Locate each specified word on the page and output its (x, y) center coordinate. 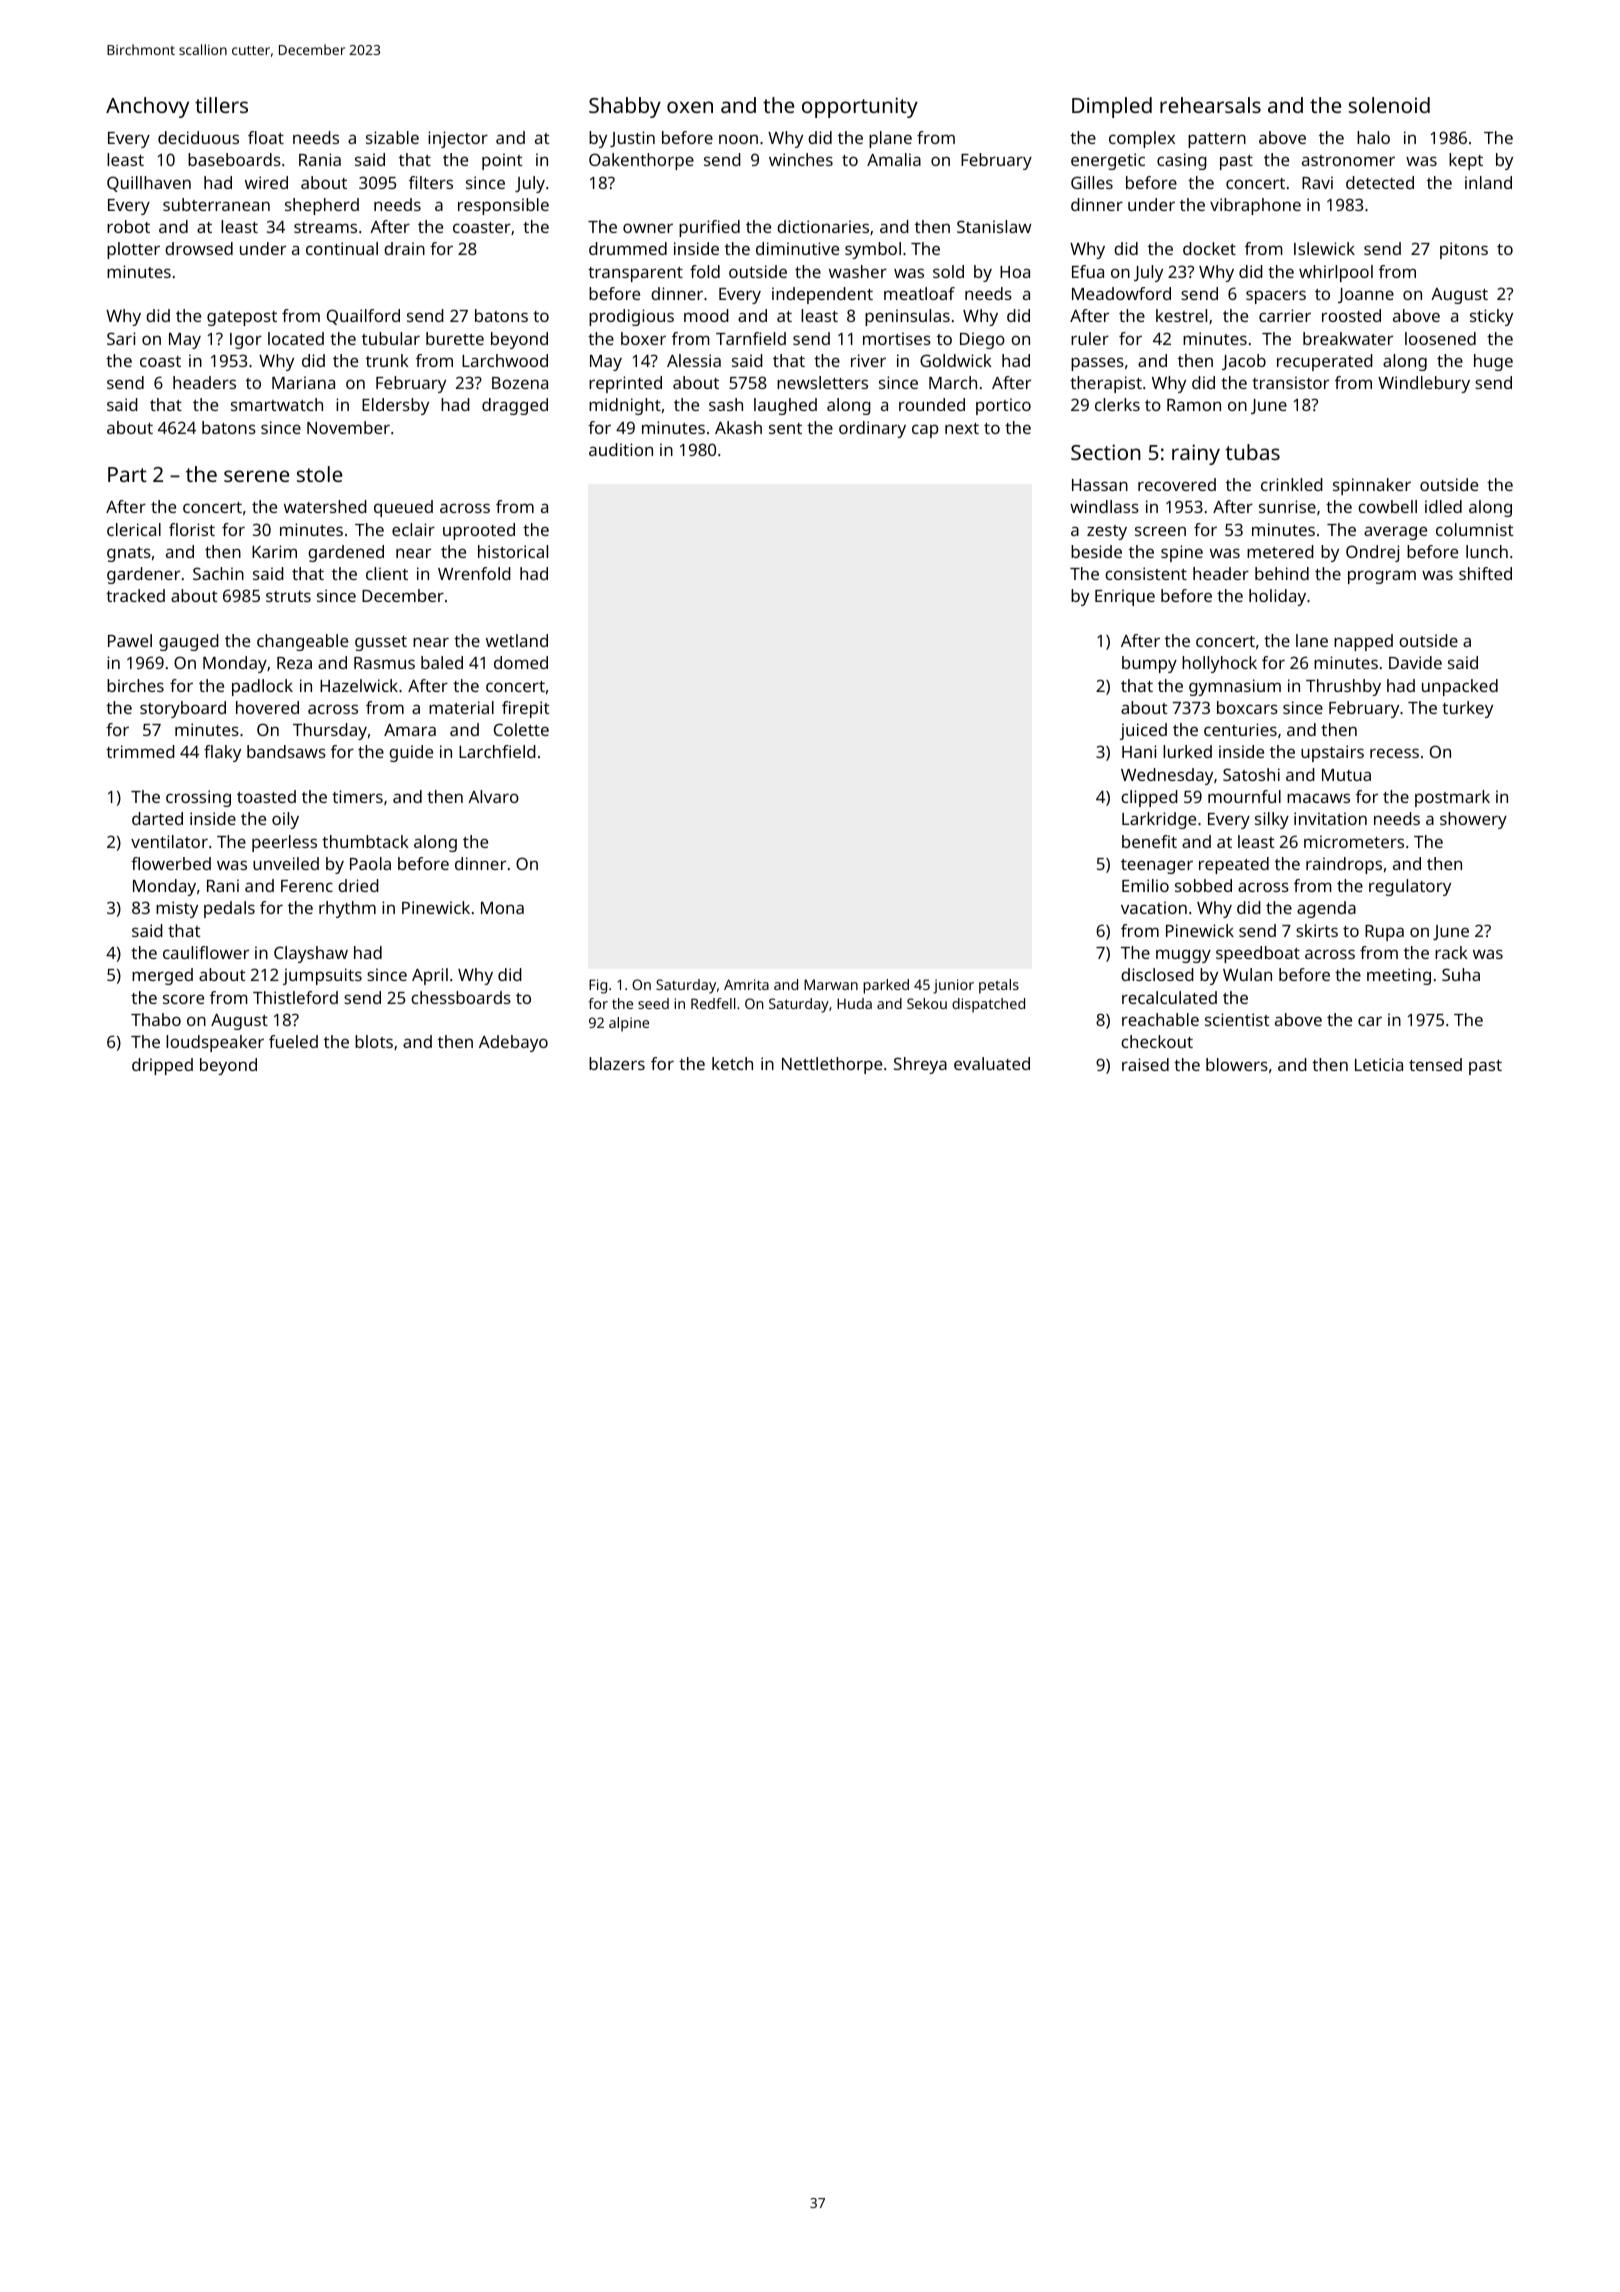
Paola (370, 863)
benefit (1149, 841)
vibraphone (1255, 206)
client (387, 573)
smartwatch (277, 404)
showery (1473, 820)
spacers (1276, 297)
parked (886, 986)
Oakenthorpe (641, 161)
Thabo (156, 1019)
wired (266, 182)
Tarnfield (751, 338)
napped (1363, 642)
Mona (502, 908)
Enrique (1125, 597)
